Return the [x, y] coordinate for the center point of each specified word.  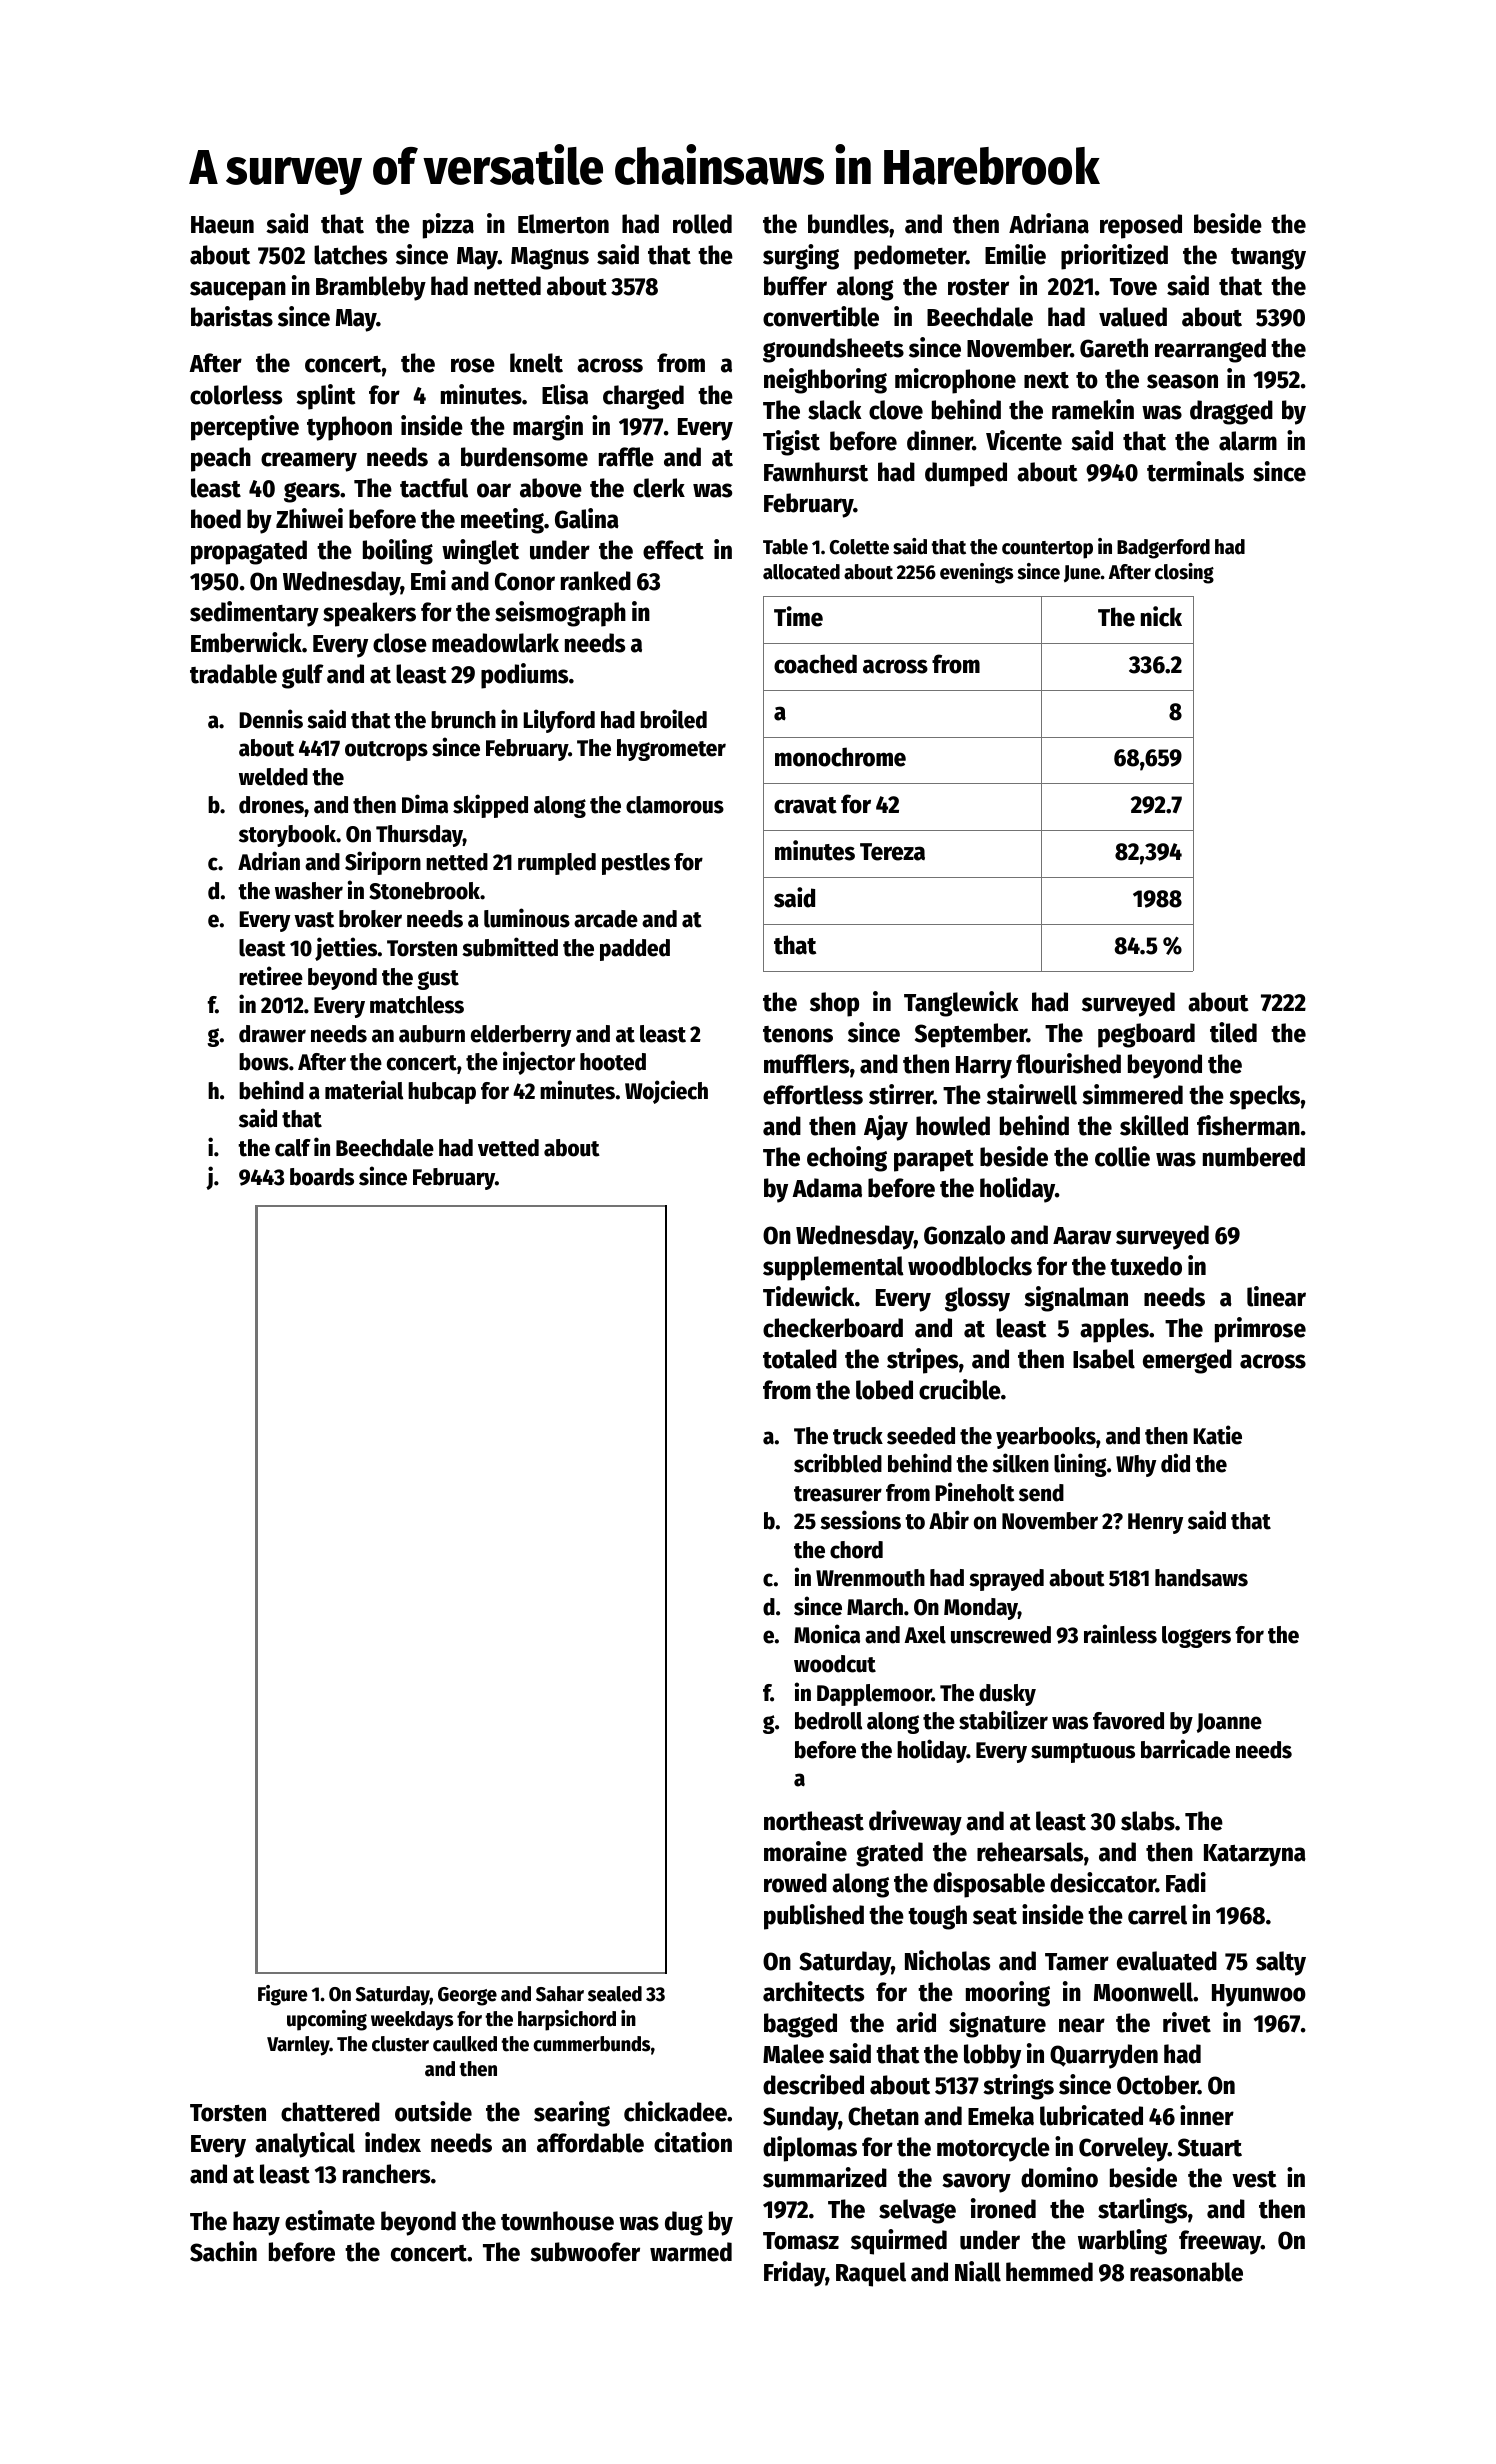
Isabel [1104, 1359]
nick [1161, 616]
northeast [814, 1821]
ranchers [386, 2174]
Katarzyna [1255, 1855]
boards [322, 1177]
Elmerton [563, 224]
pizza [448, 226]
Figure [283, 1995]
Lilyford [559, 721]
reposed [1141, 226]
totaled [800, 1359]
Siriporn [383, 863]
